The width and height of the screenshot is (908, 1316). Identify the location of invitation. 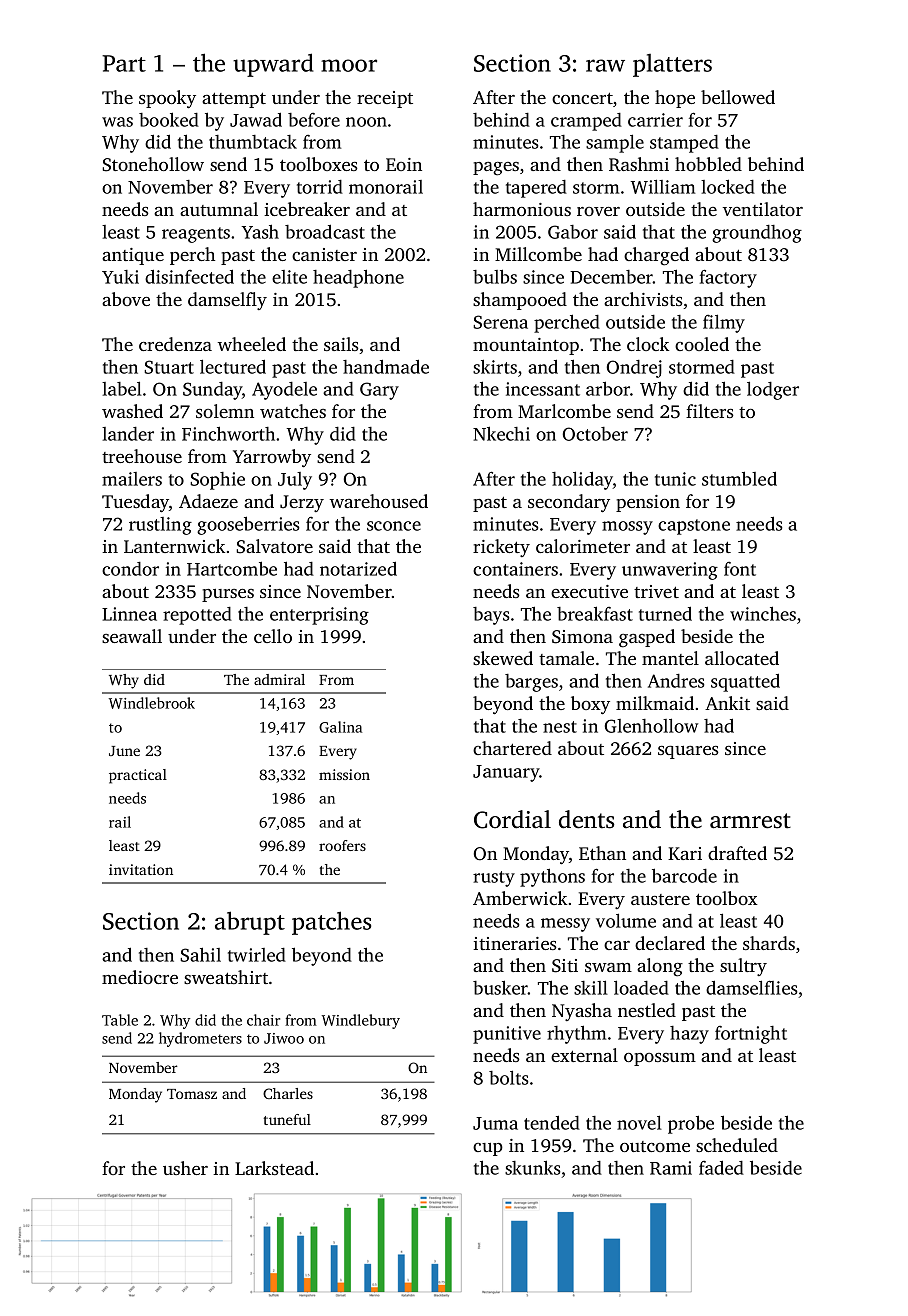
(141, 869).
